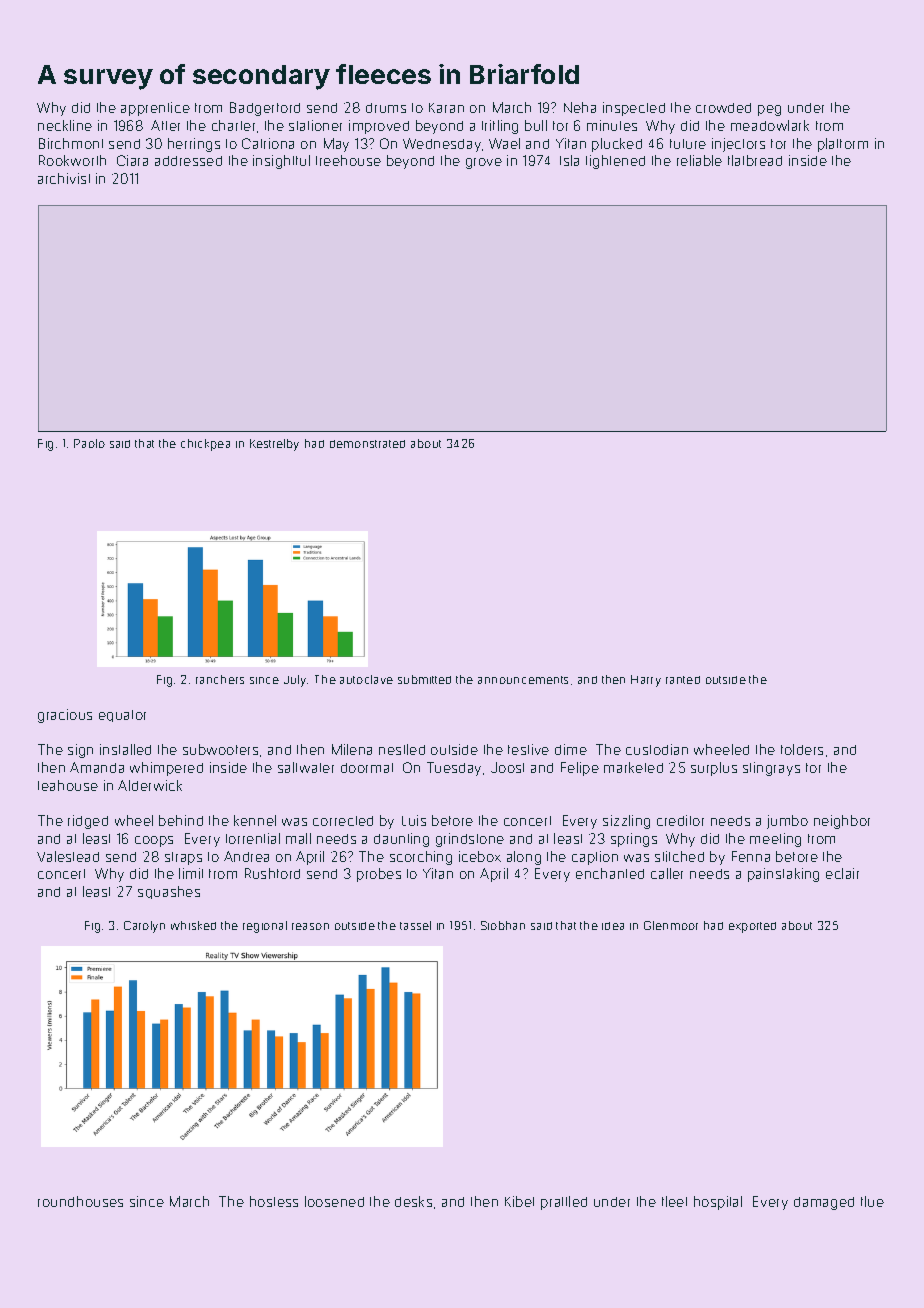 The width and height of the screenshot is (924, 1308). What do you see at coordinates (367, 444) in the screenshot?
I see `demonstrated` at bounding box center [367, 444].
